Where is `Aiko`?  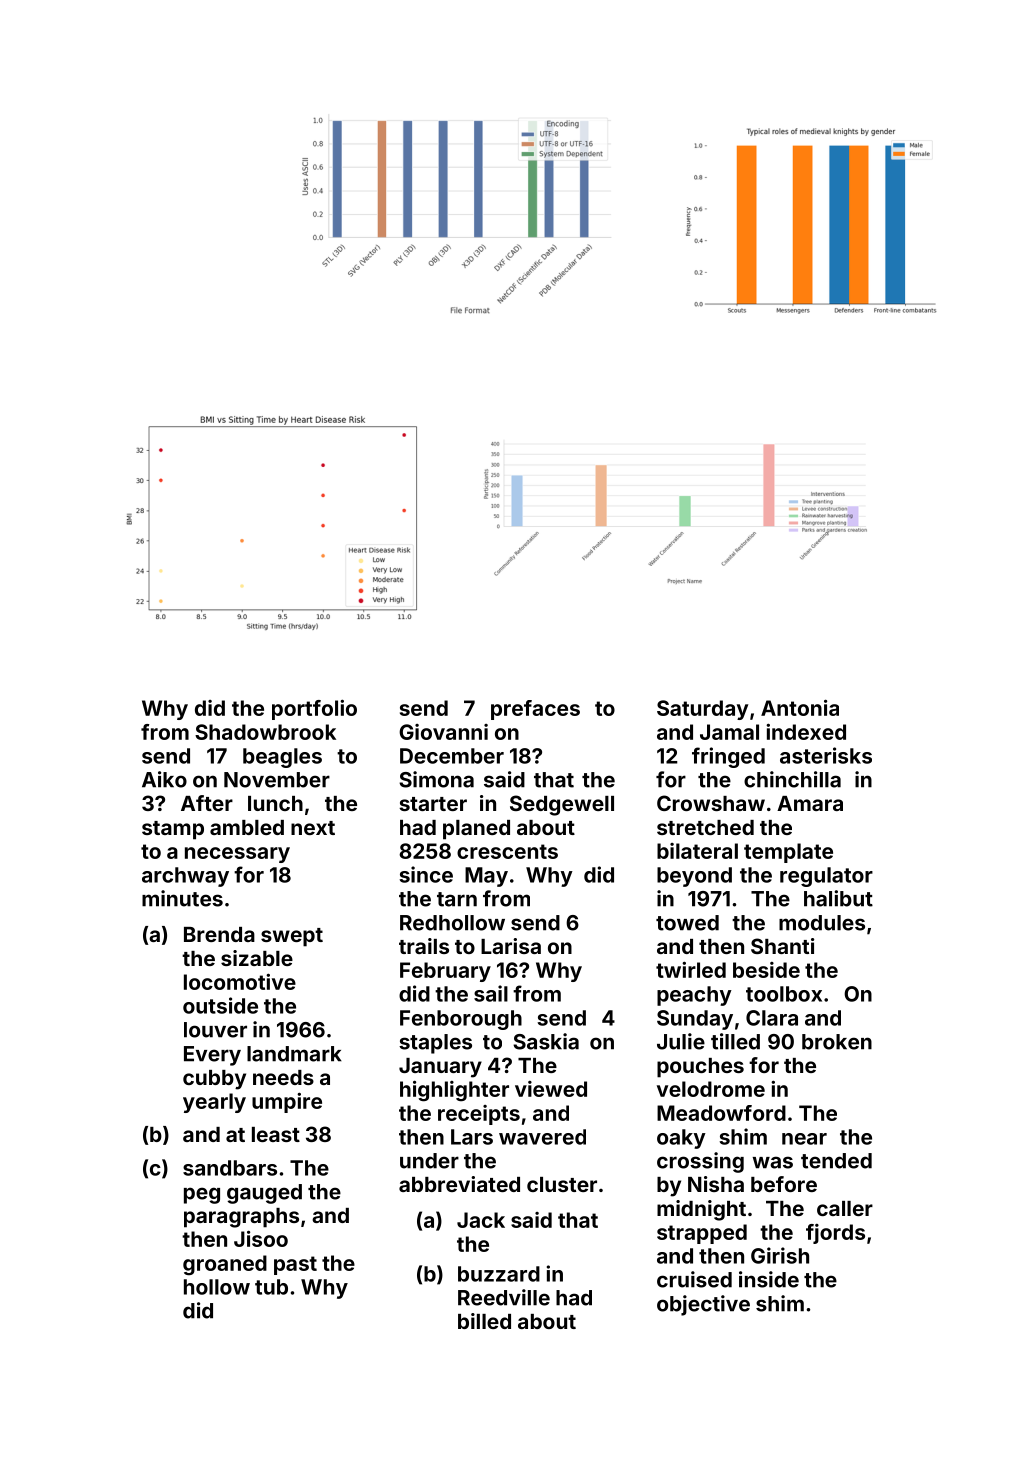 Aiko is located at coordinates (164, 779).
